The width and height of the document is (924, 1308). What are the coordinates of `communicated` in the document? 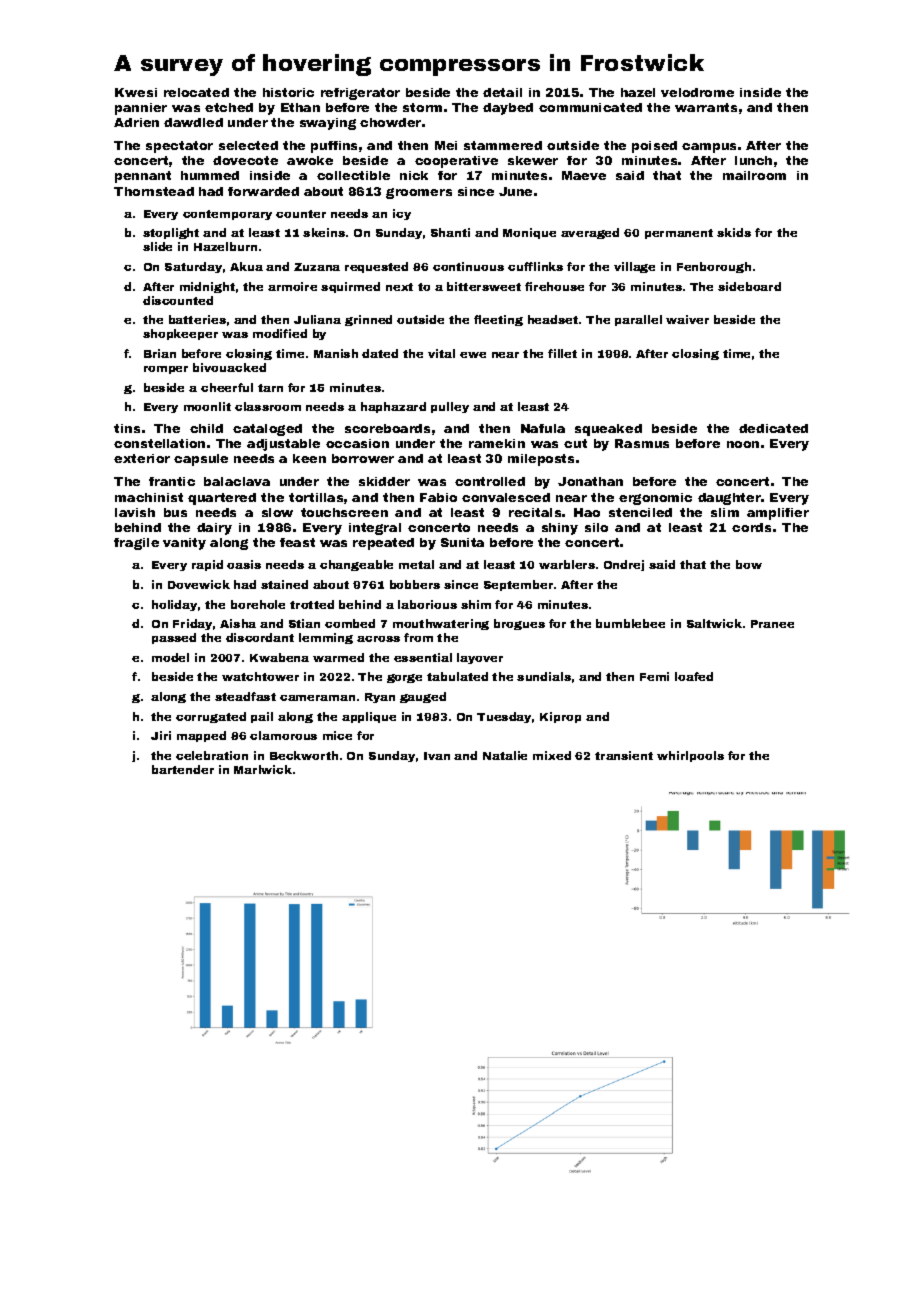 It's located at (590, 107).
